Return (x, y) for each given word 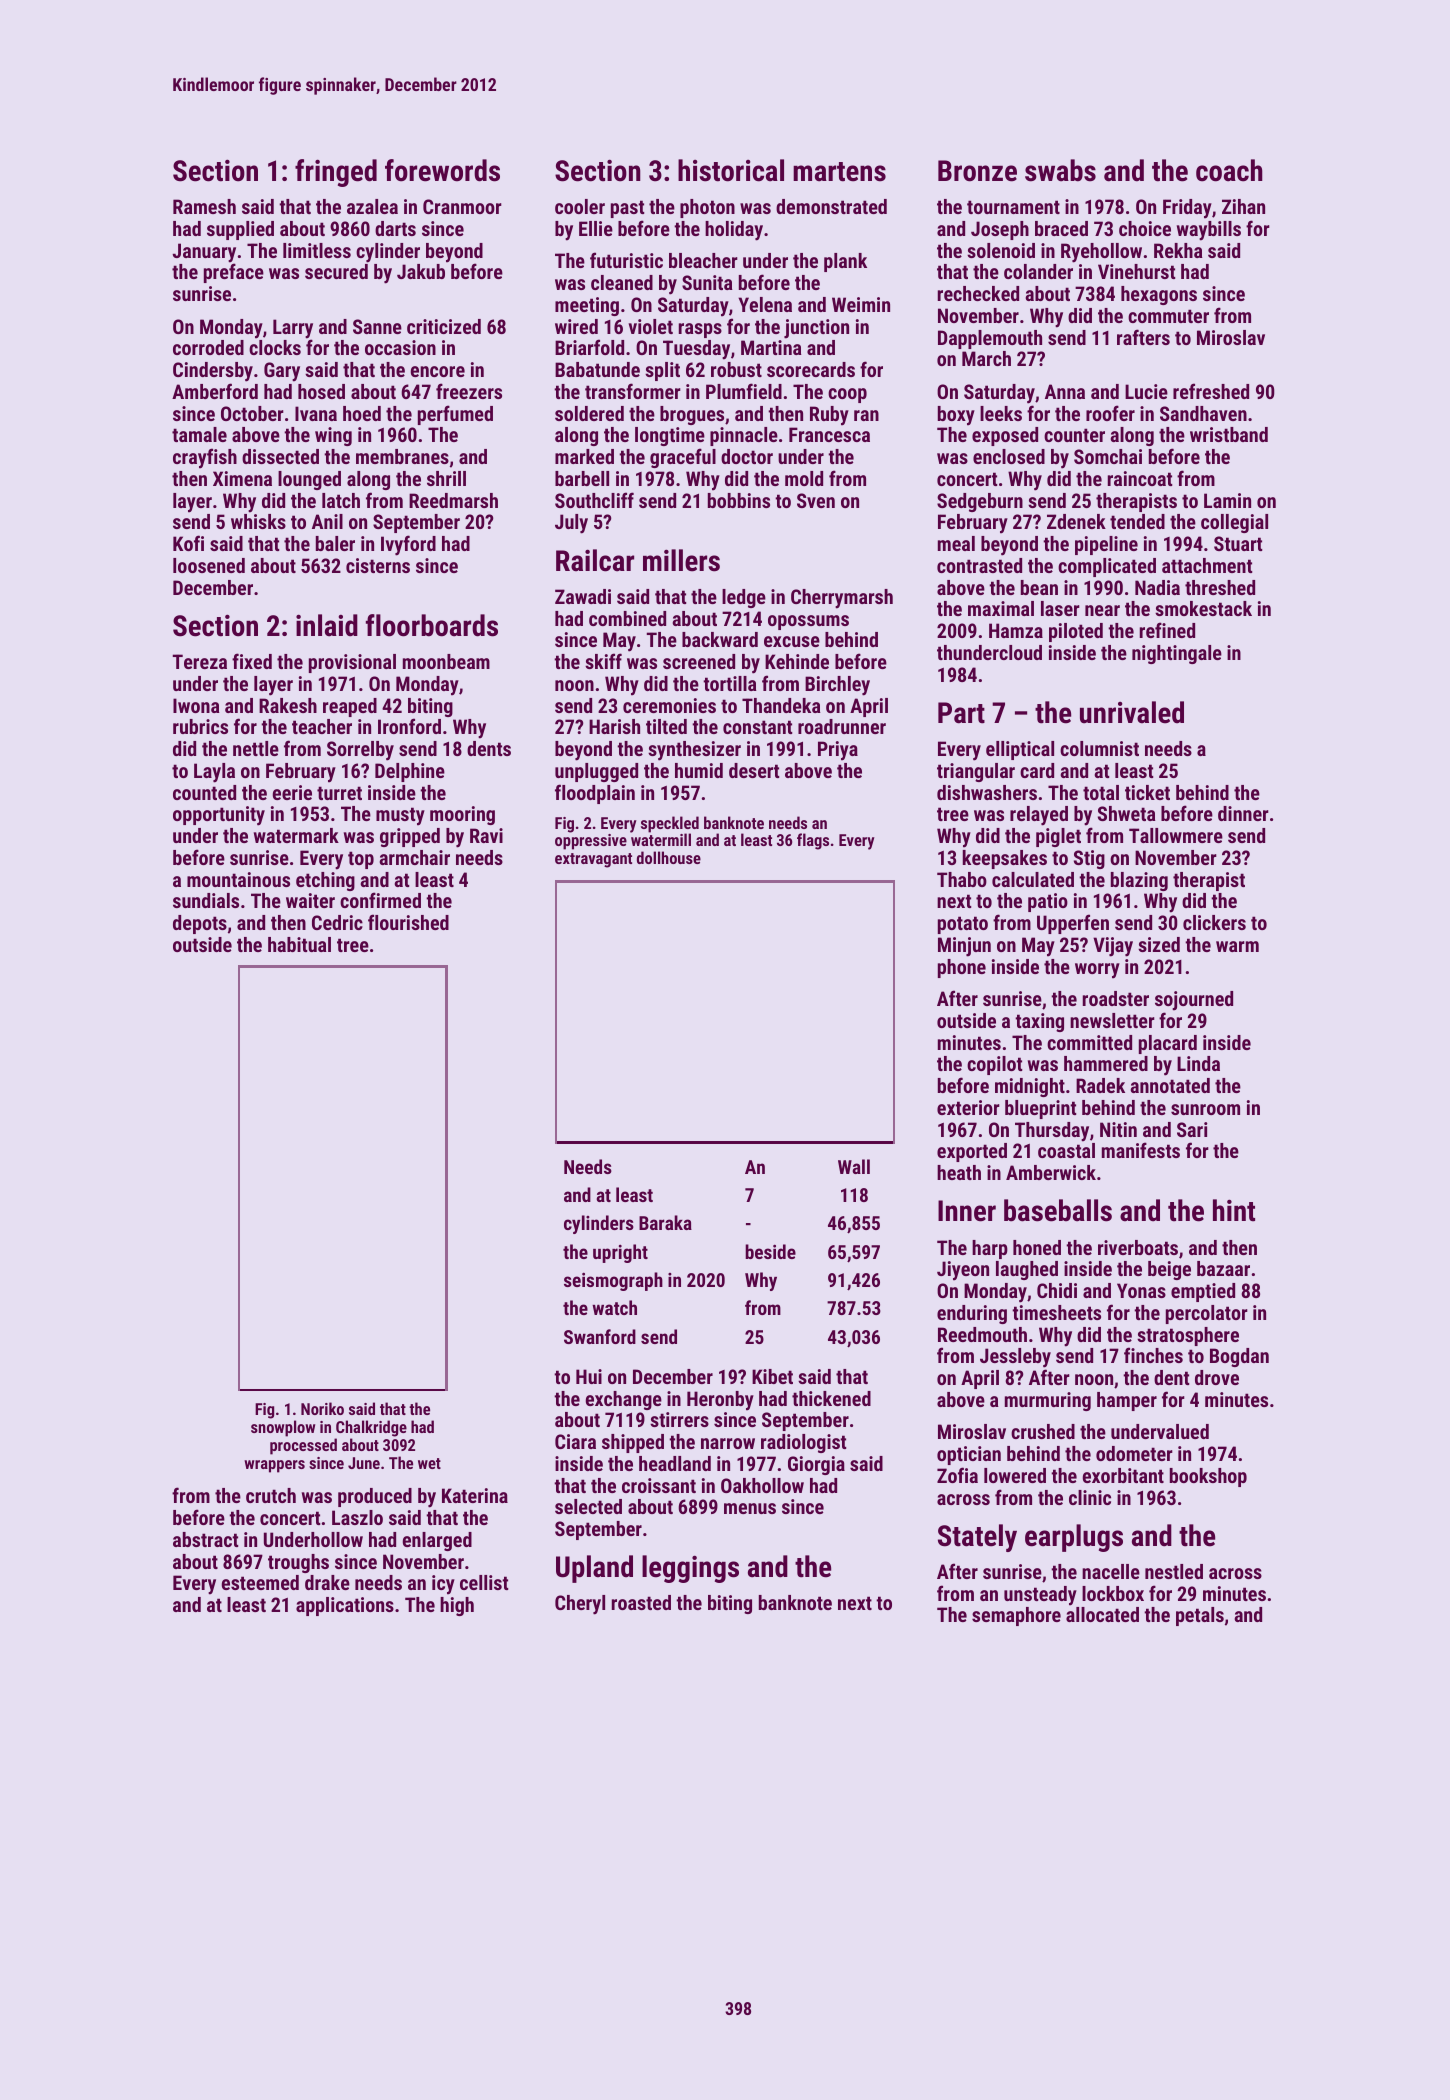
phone (962, 968)
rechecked (978, 293)
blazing (1139, 881)
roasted (641, 1602)
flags (813, 841)
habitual (299, 944)
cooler (580, 206)
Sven (816, 500)
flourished (408, 922)
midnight (1030, 1087)
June (364, 1463)
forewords (442, 170)
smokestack (1203, 608)
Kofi (188, 543)
